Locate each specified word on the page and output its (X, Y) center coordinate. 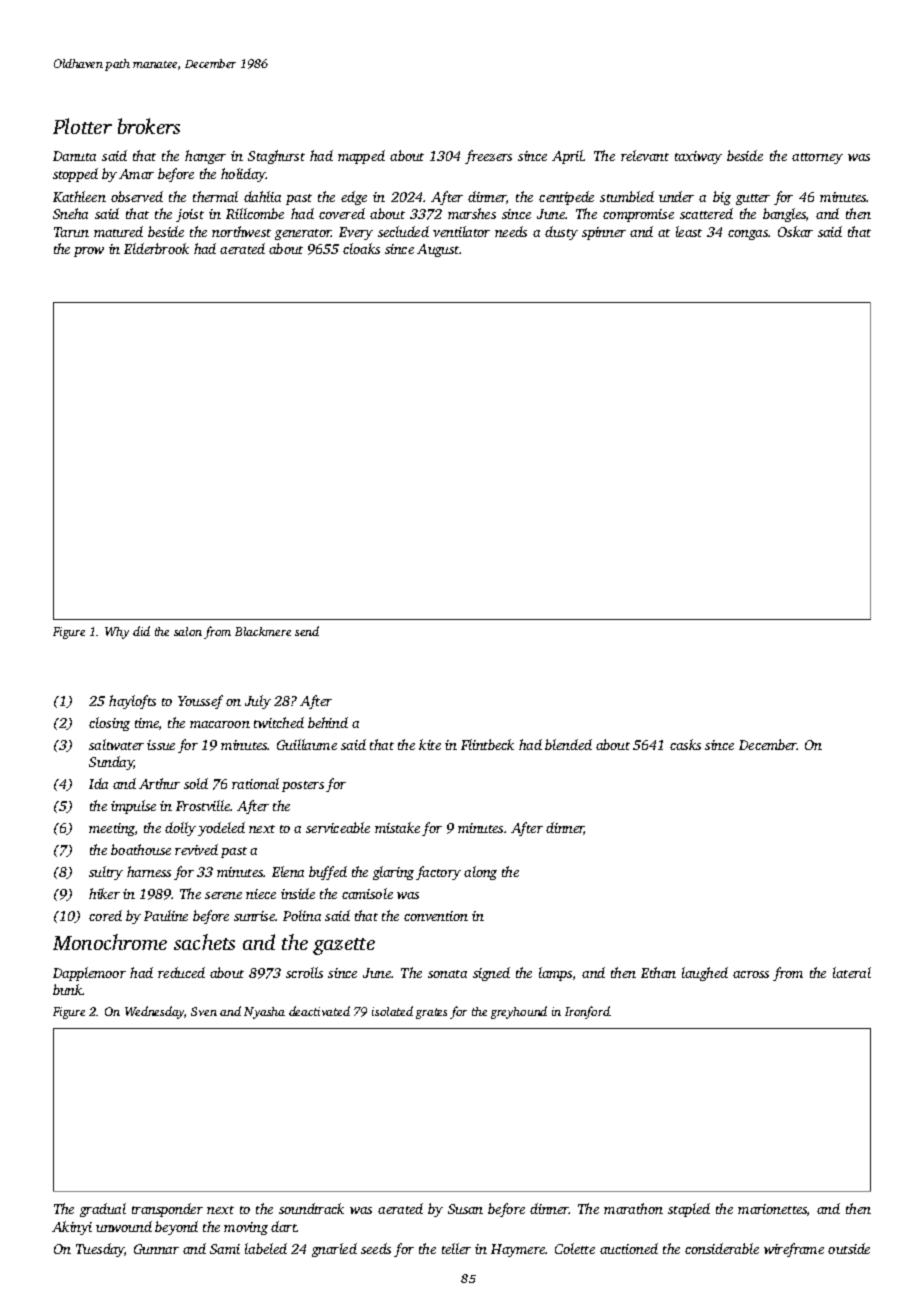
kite (430, 744)
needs (511, 231)
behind (328, 722)
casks (685, 744)
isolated (392, 1011)
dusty (561, 233)
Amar (136, 174)
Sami (225, 1249)
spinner (604, 233)
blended (568, 744)
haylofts (132, 702)
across (751, 974)
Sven (204, 1011)
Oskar (795, 231)
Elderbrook (156, 248)
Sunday (111, 763)
